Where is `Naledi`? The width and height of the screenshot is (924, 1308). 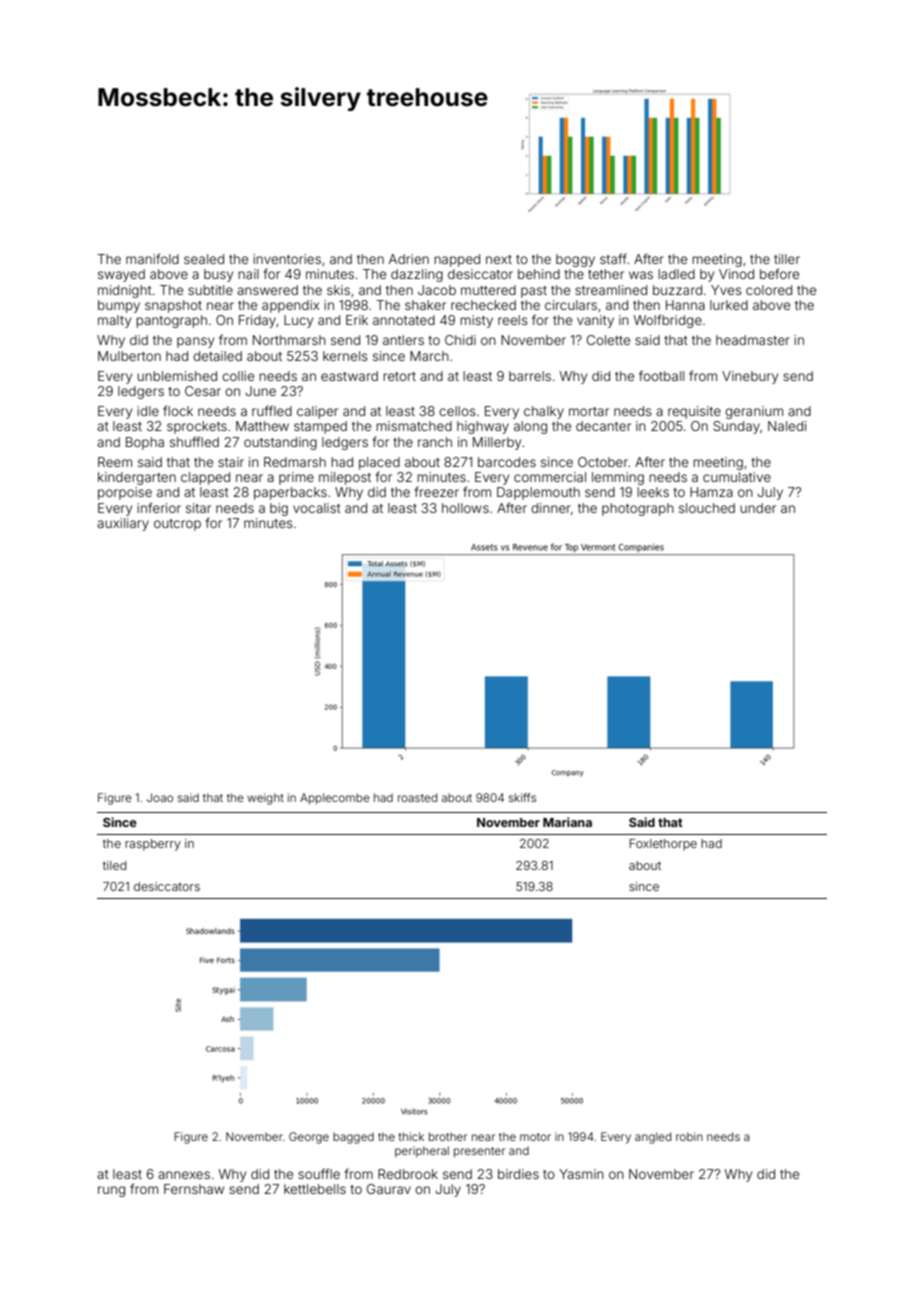
Naledi is located at coordinates (787, 426).
